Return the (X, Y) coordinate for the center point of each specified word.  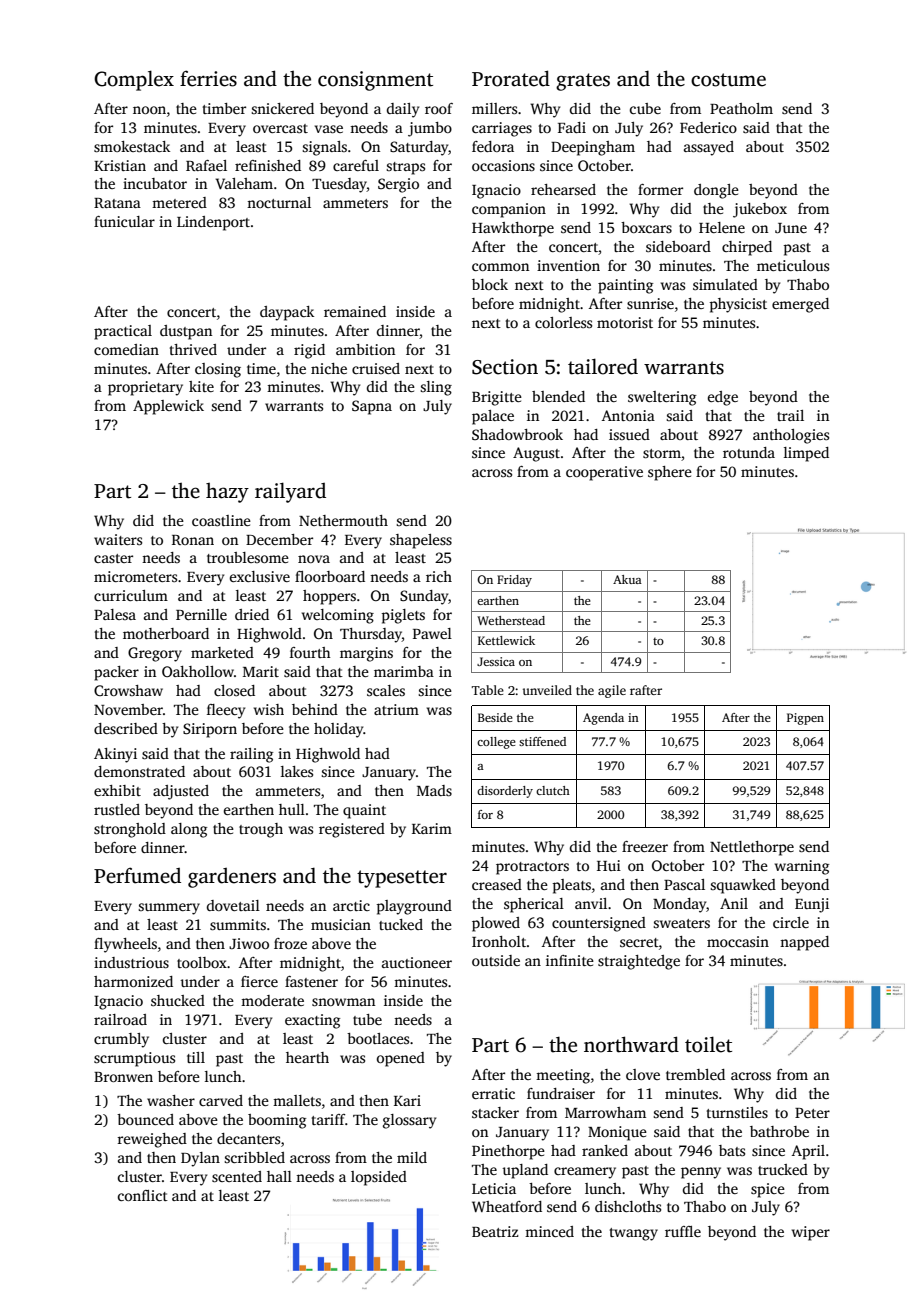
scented (237, 1176)
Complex (134, 80)
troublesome (248, 557)
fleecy (226, 711)
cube (645, 108)
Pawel (432, 633)
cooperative (604, 473)
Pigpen (805, 719)
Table (488, 690)
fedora (493, 146)
